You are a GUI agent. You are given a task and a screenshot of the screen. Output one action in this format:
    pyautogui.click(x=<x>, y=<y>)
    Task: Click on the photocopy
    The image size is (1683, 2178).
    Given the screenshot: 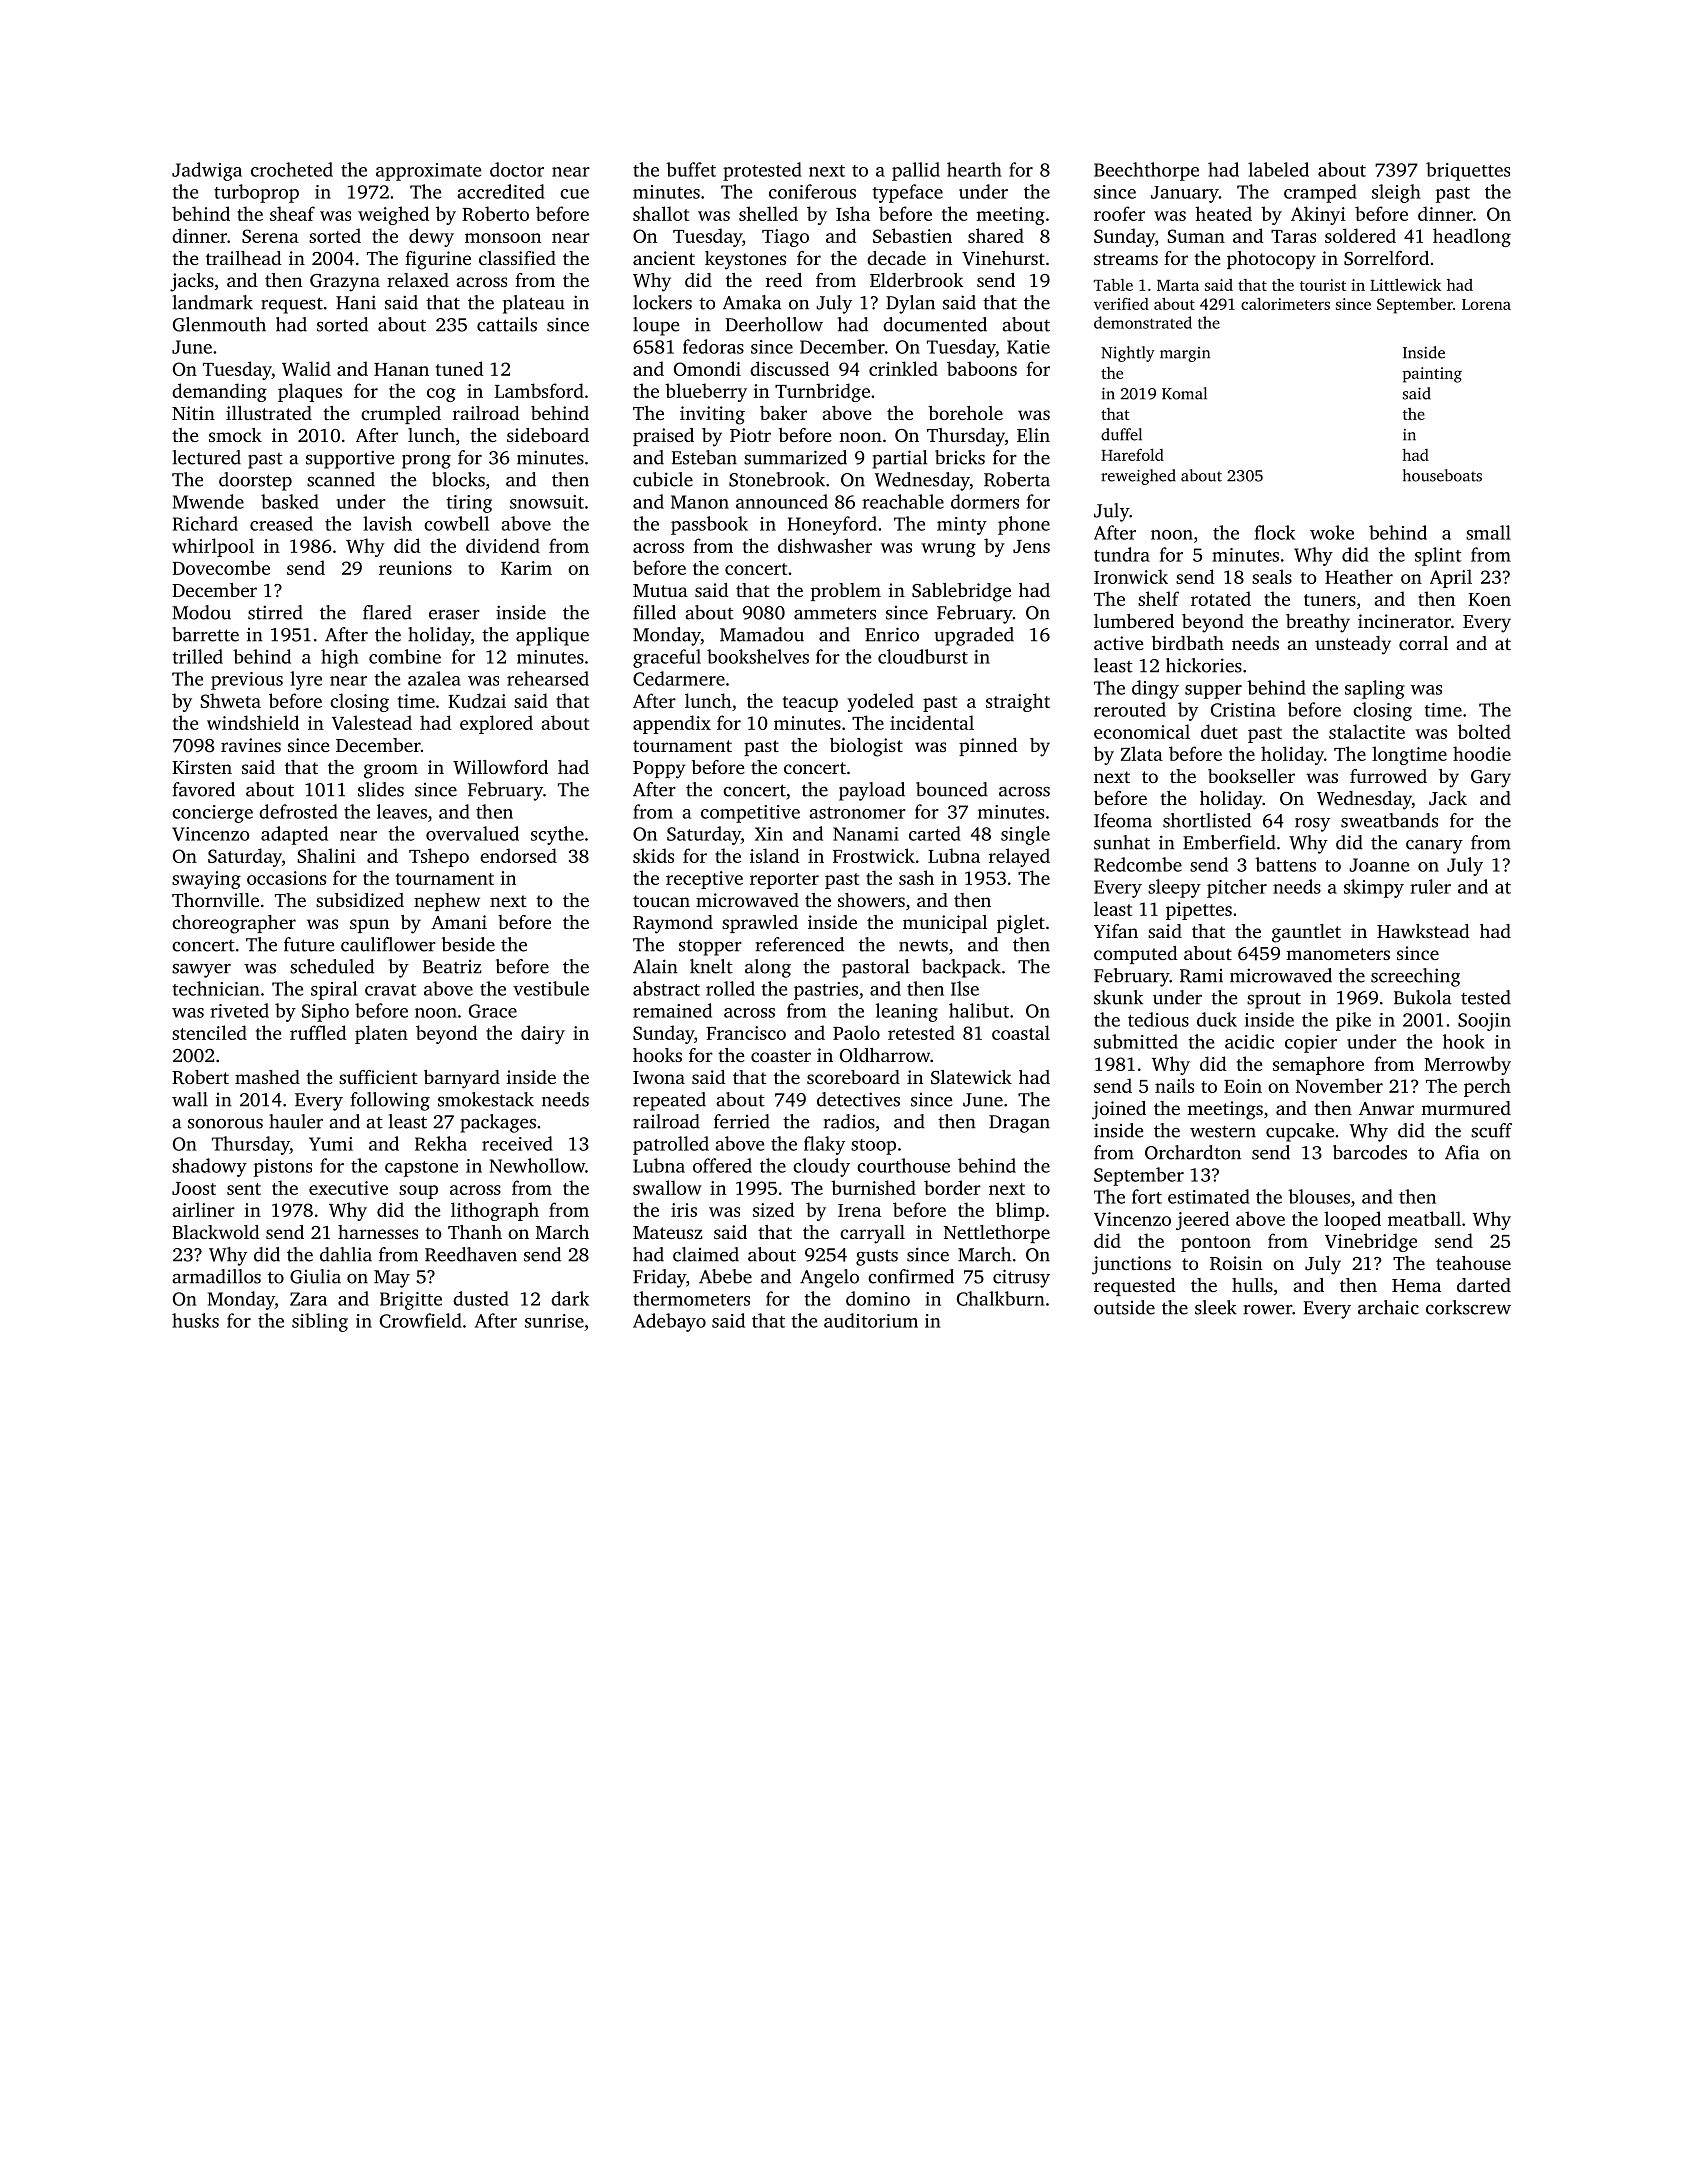 What is the action you would take?
    pyautogui.click(x=1271, y=260)
